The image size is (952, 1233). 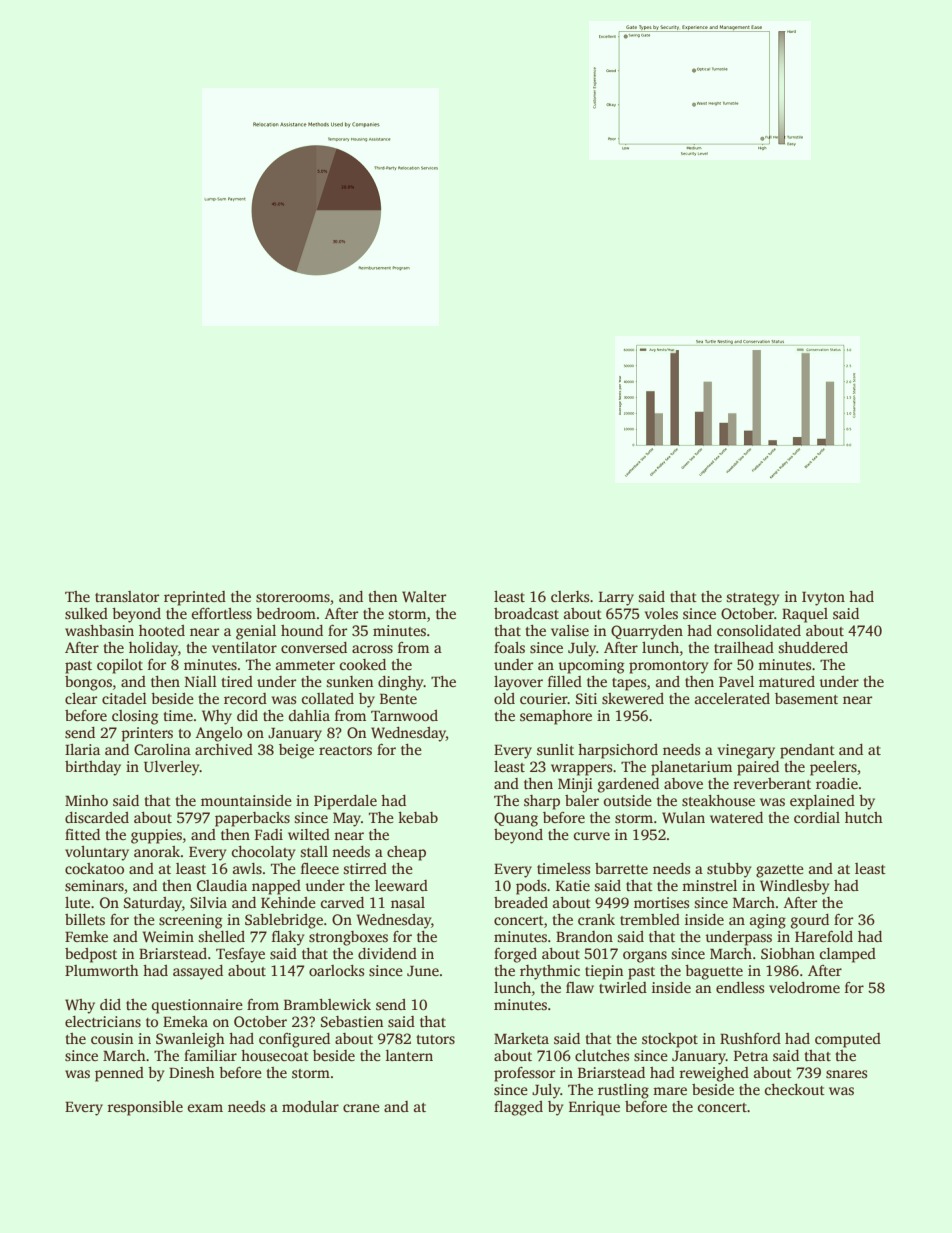 What do you see at coordinates (616, 599) in the document?
I see `Larry` at bounding box center [616, 599].
